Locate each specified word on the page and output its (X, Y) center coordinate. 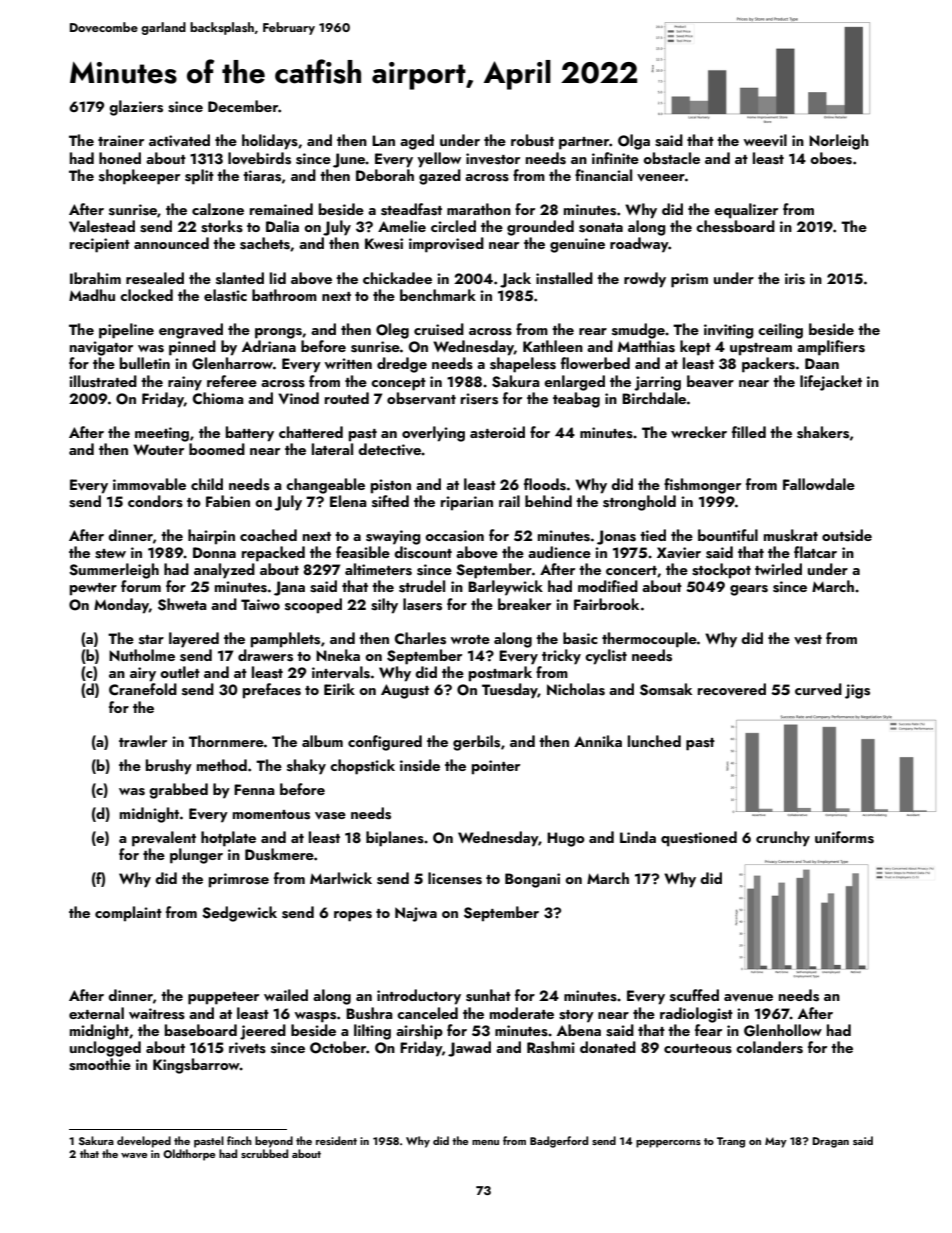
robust (532, 140)
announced (171, 243)
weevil (765, 140)
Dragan (830, 1142)
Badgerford (559, 1142)
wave (134, 1155)
